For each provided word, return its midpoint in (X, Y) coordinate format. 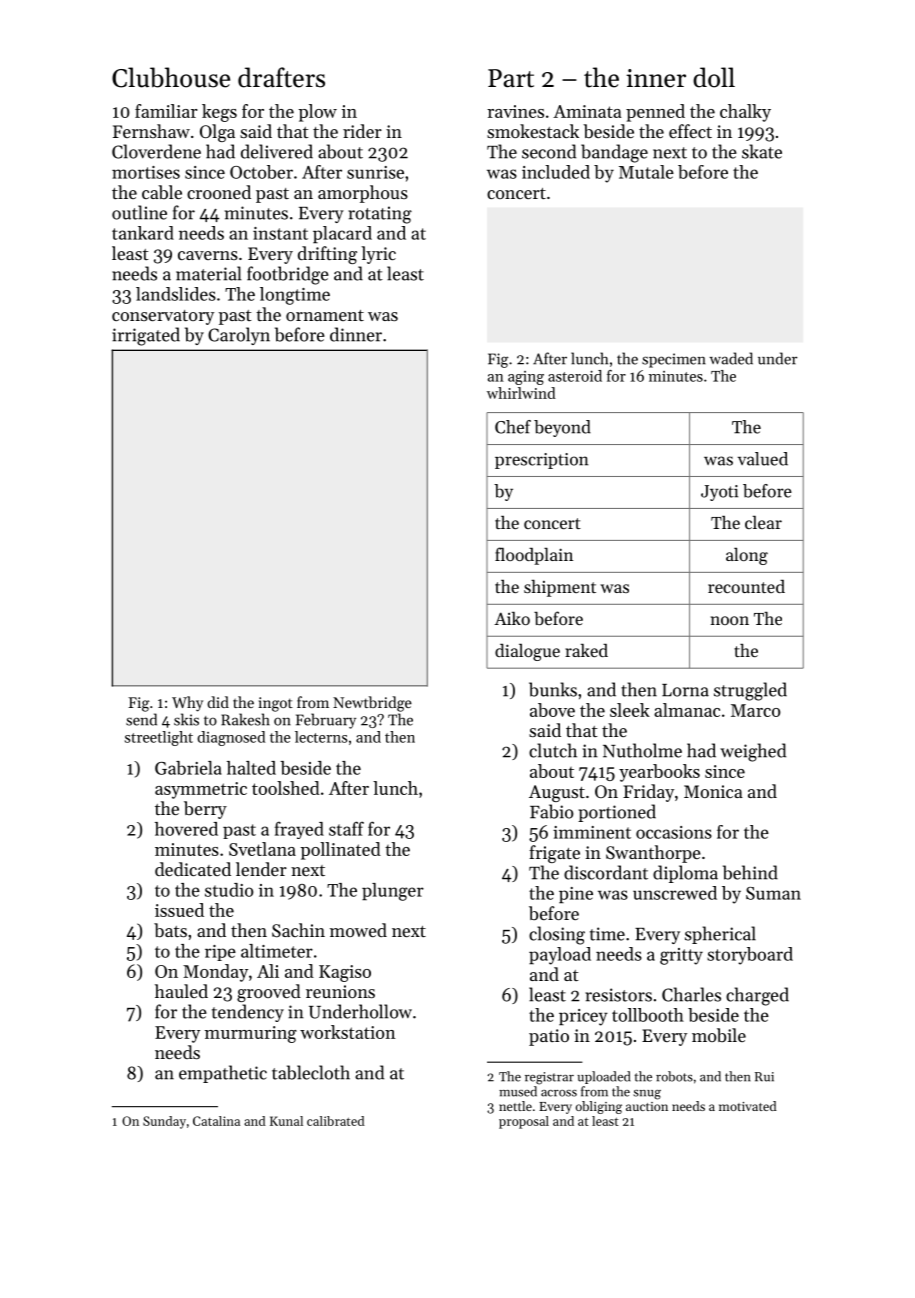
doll (714, 77)
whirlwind (521, 393)
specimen (674, 360)
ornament (325, 315)
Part (511, 78)
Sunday (164, 1122)
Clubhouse (171, 77)
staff (346, 828)
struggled (750, 691)
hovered (186, 829)
